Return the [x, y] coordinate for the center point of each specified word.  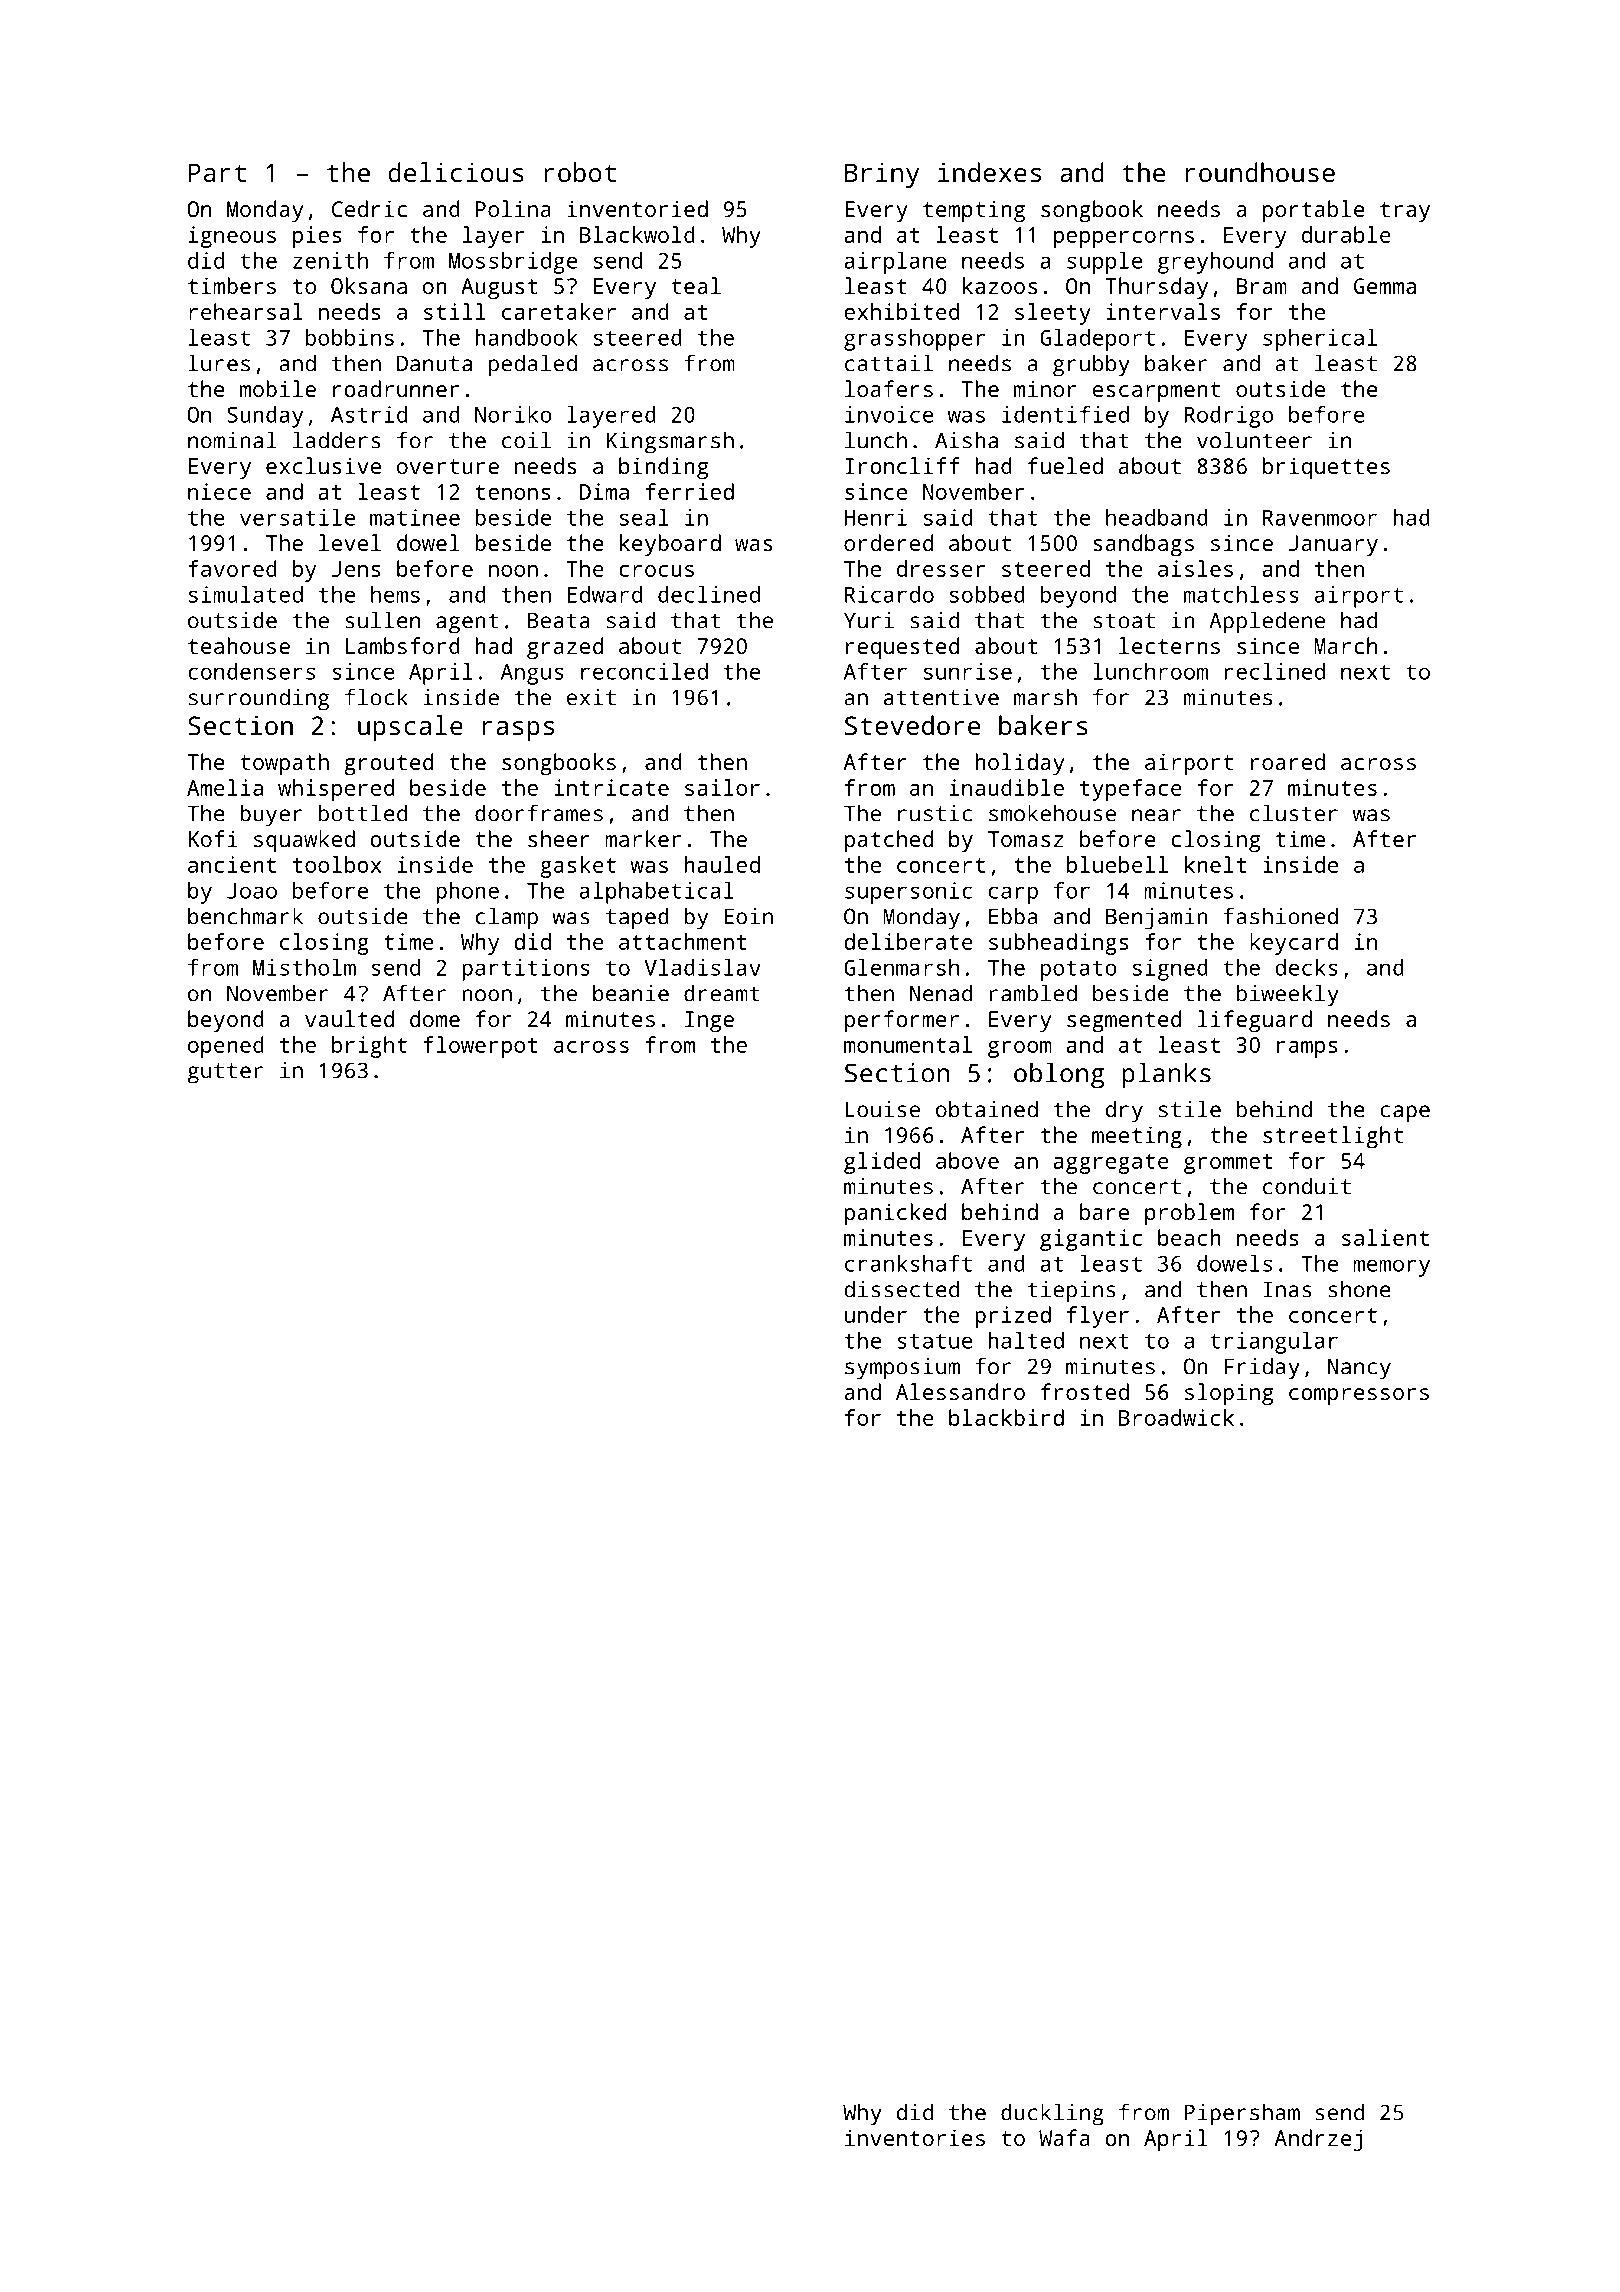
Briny [882, 175]
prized [1013, 1317]
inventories [915, 2137]
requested [902, 648]
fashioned [1280, 916]
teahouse [239, 645]
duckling [1052, 2114]
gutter [225, 1073]
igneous [232, 237]
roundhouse [1260, 172]
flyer [1098, 1317]
